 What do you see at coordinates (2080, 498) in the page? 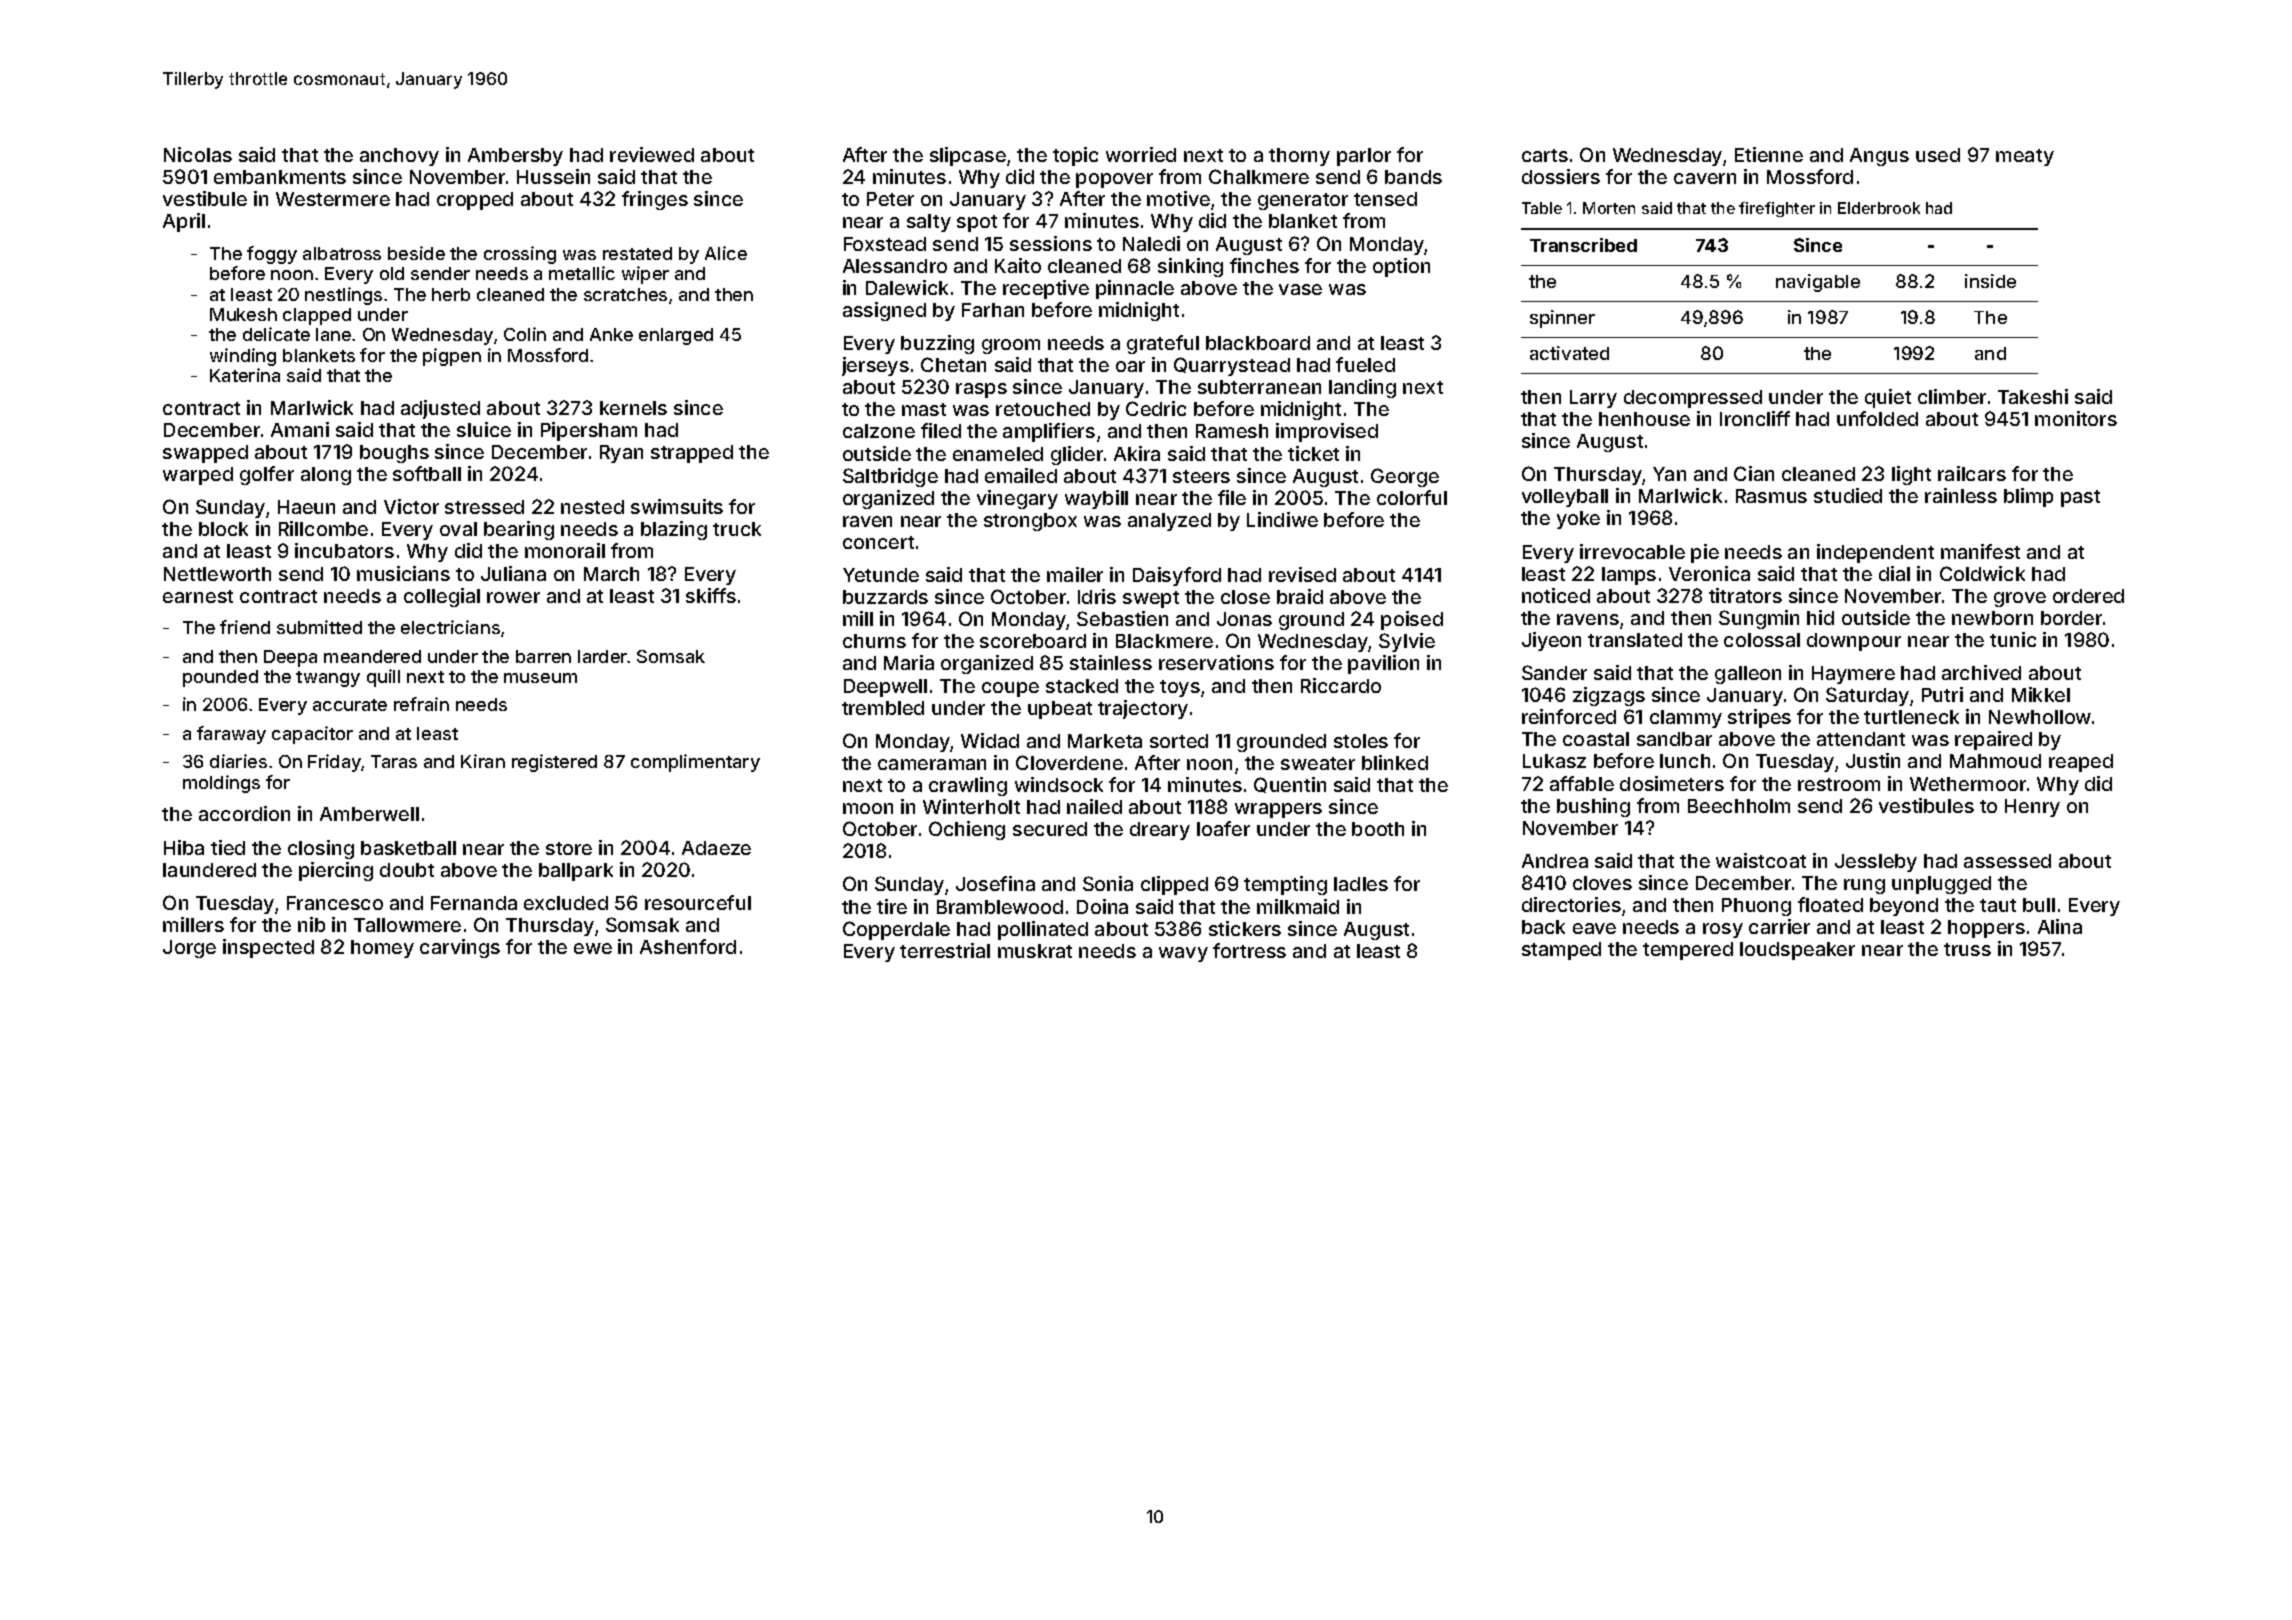
I see `past` at bounding box center [2080, 498].
